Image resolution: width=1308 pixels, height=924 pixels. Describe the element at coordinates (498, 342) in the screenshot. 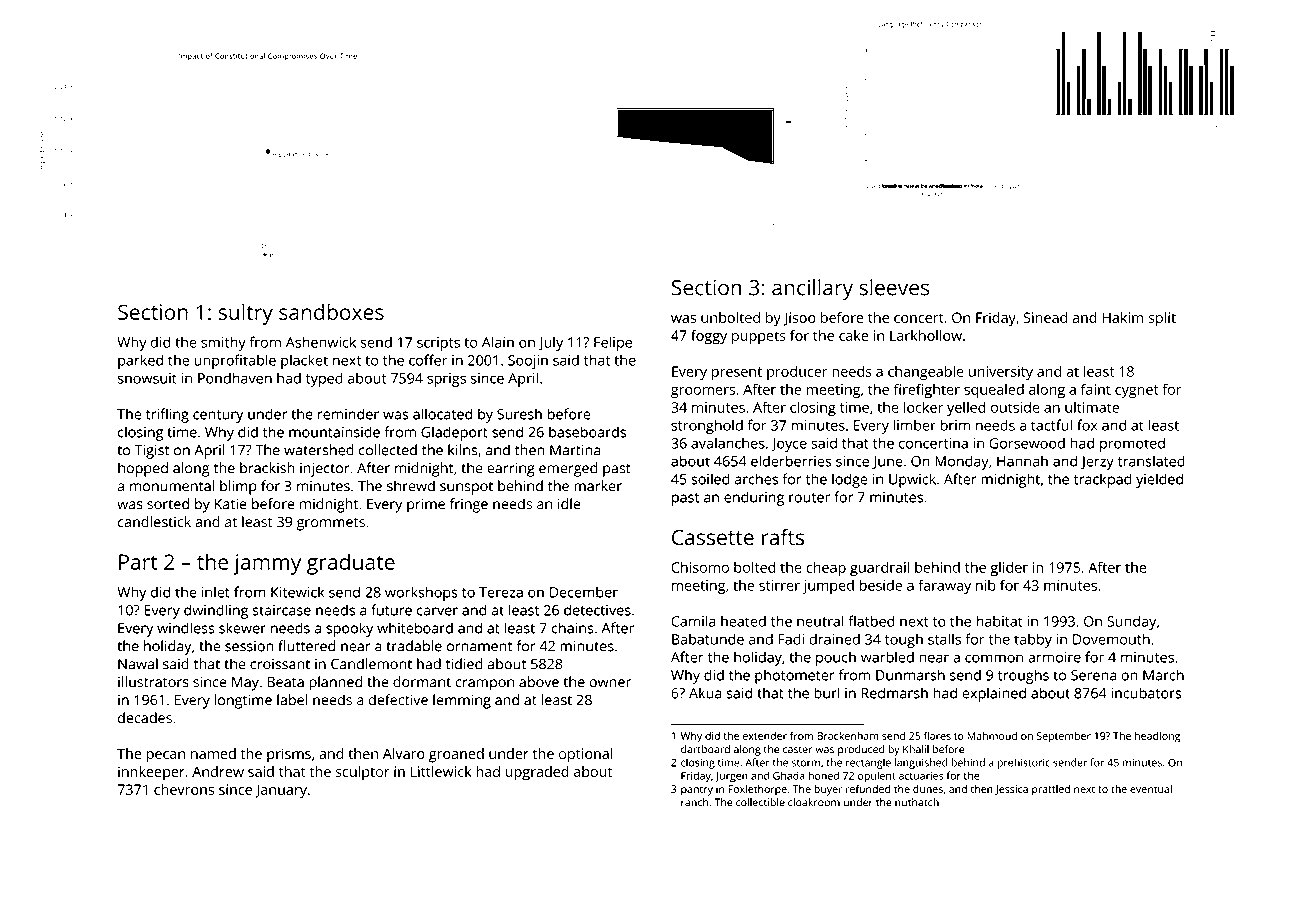

I see `Alain` at that location.
